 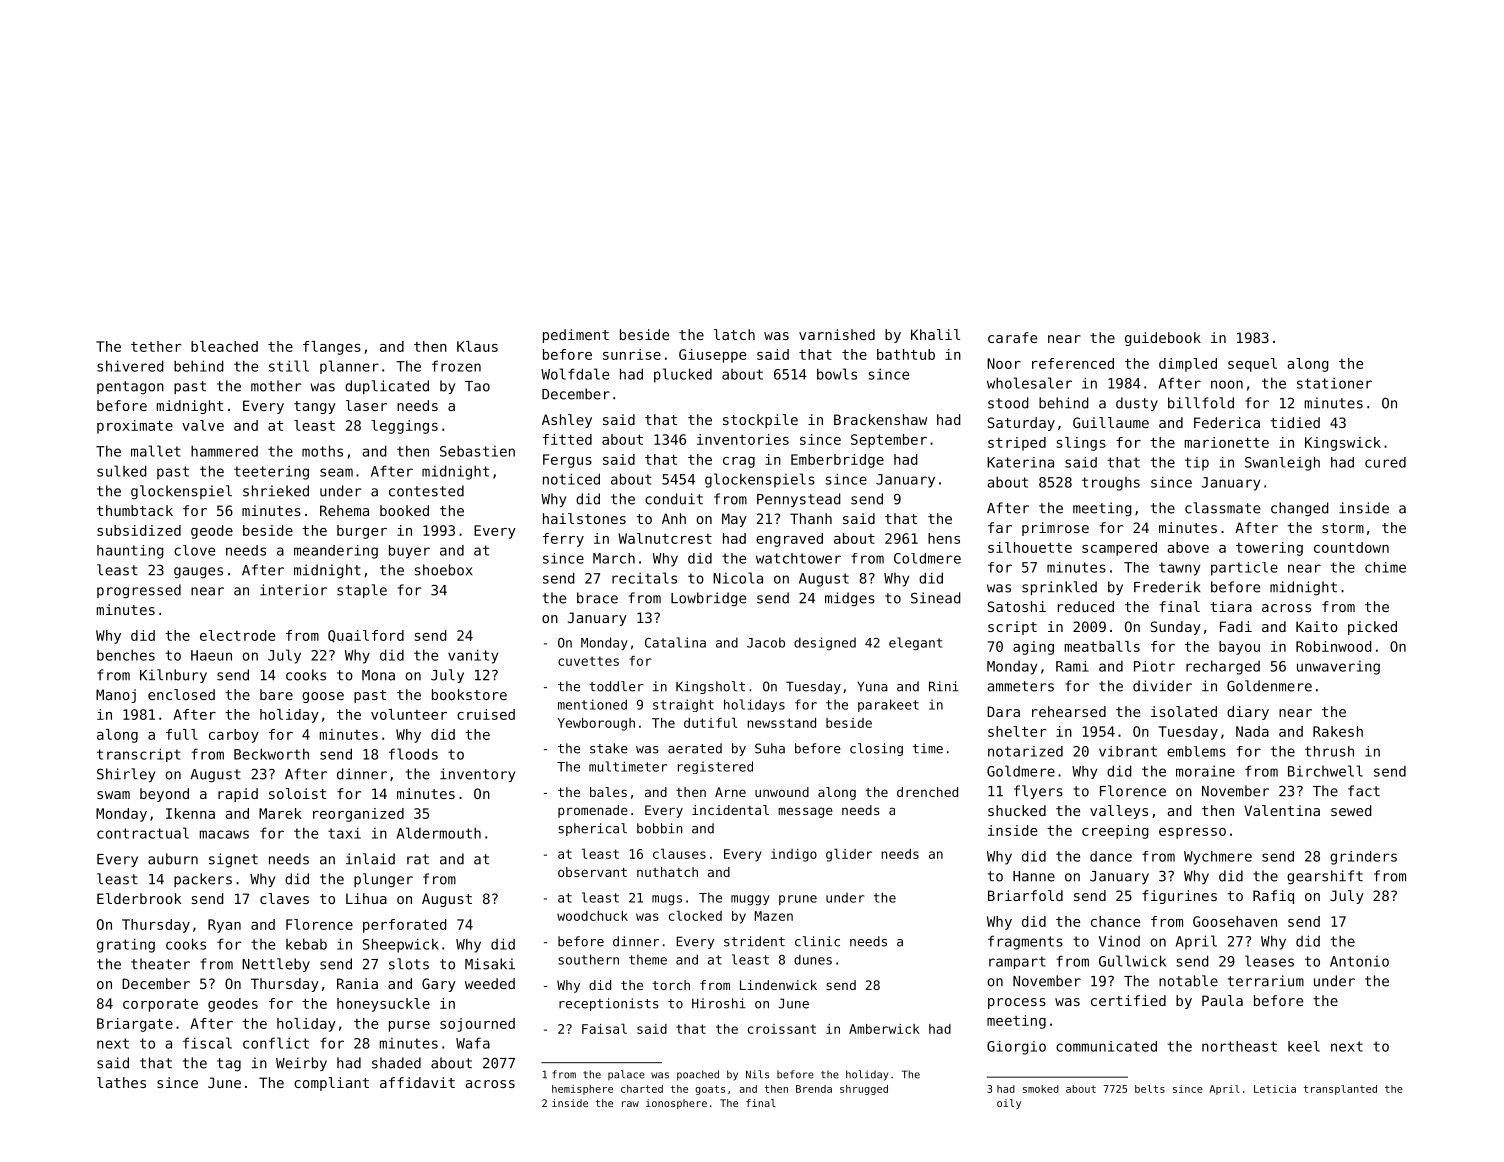 What do you see at coordinates (1351, 810) in the screenshot?
I see `sewed` at bounding box center [1351, 810].
